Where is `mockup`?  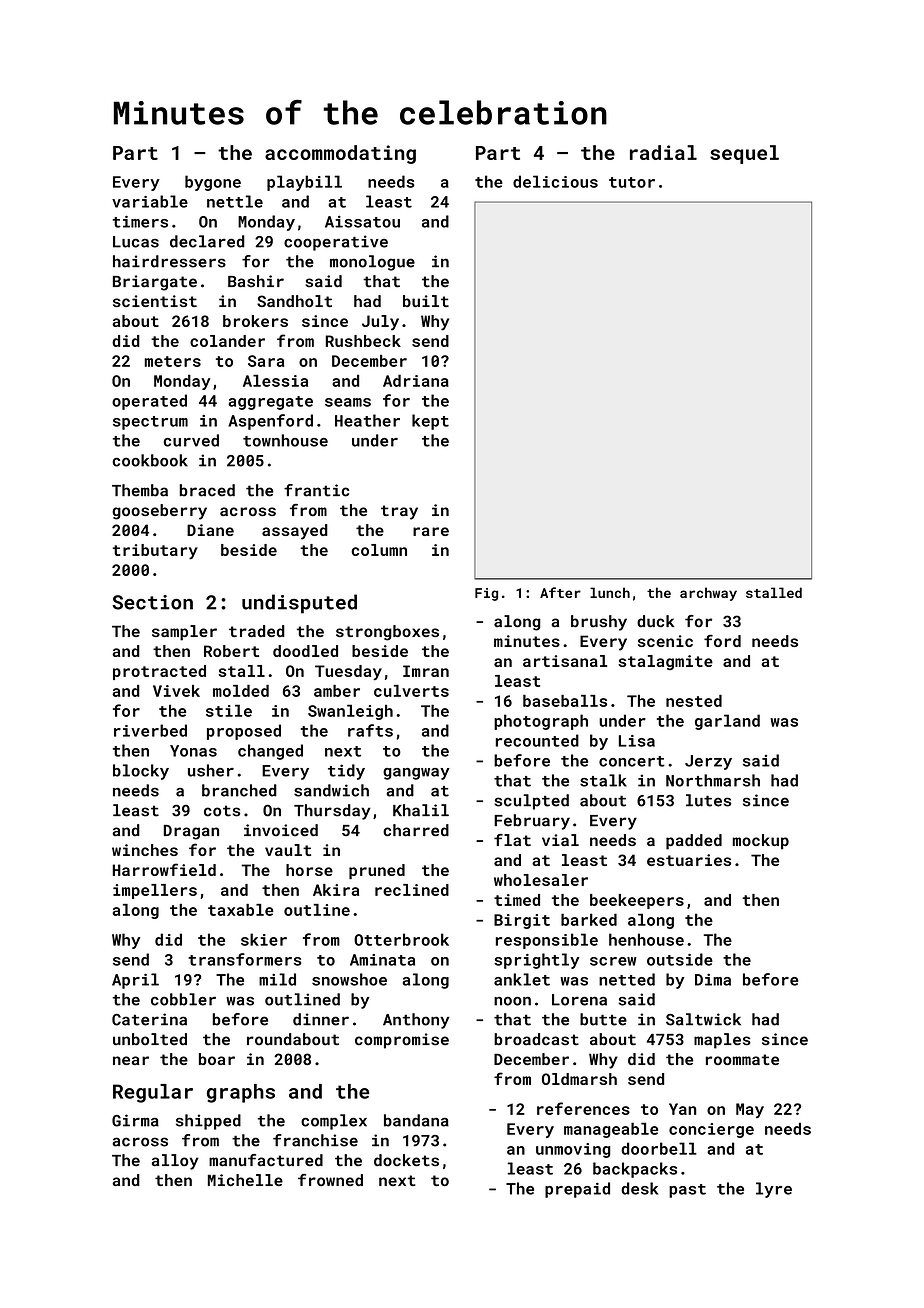 mockup is located at coordinates (760, 842).
